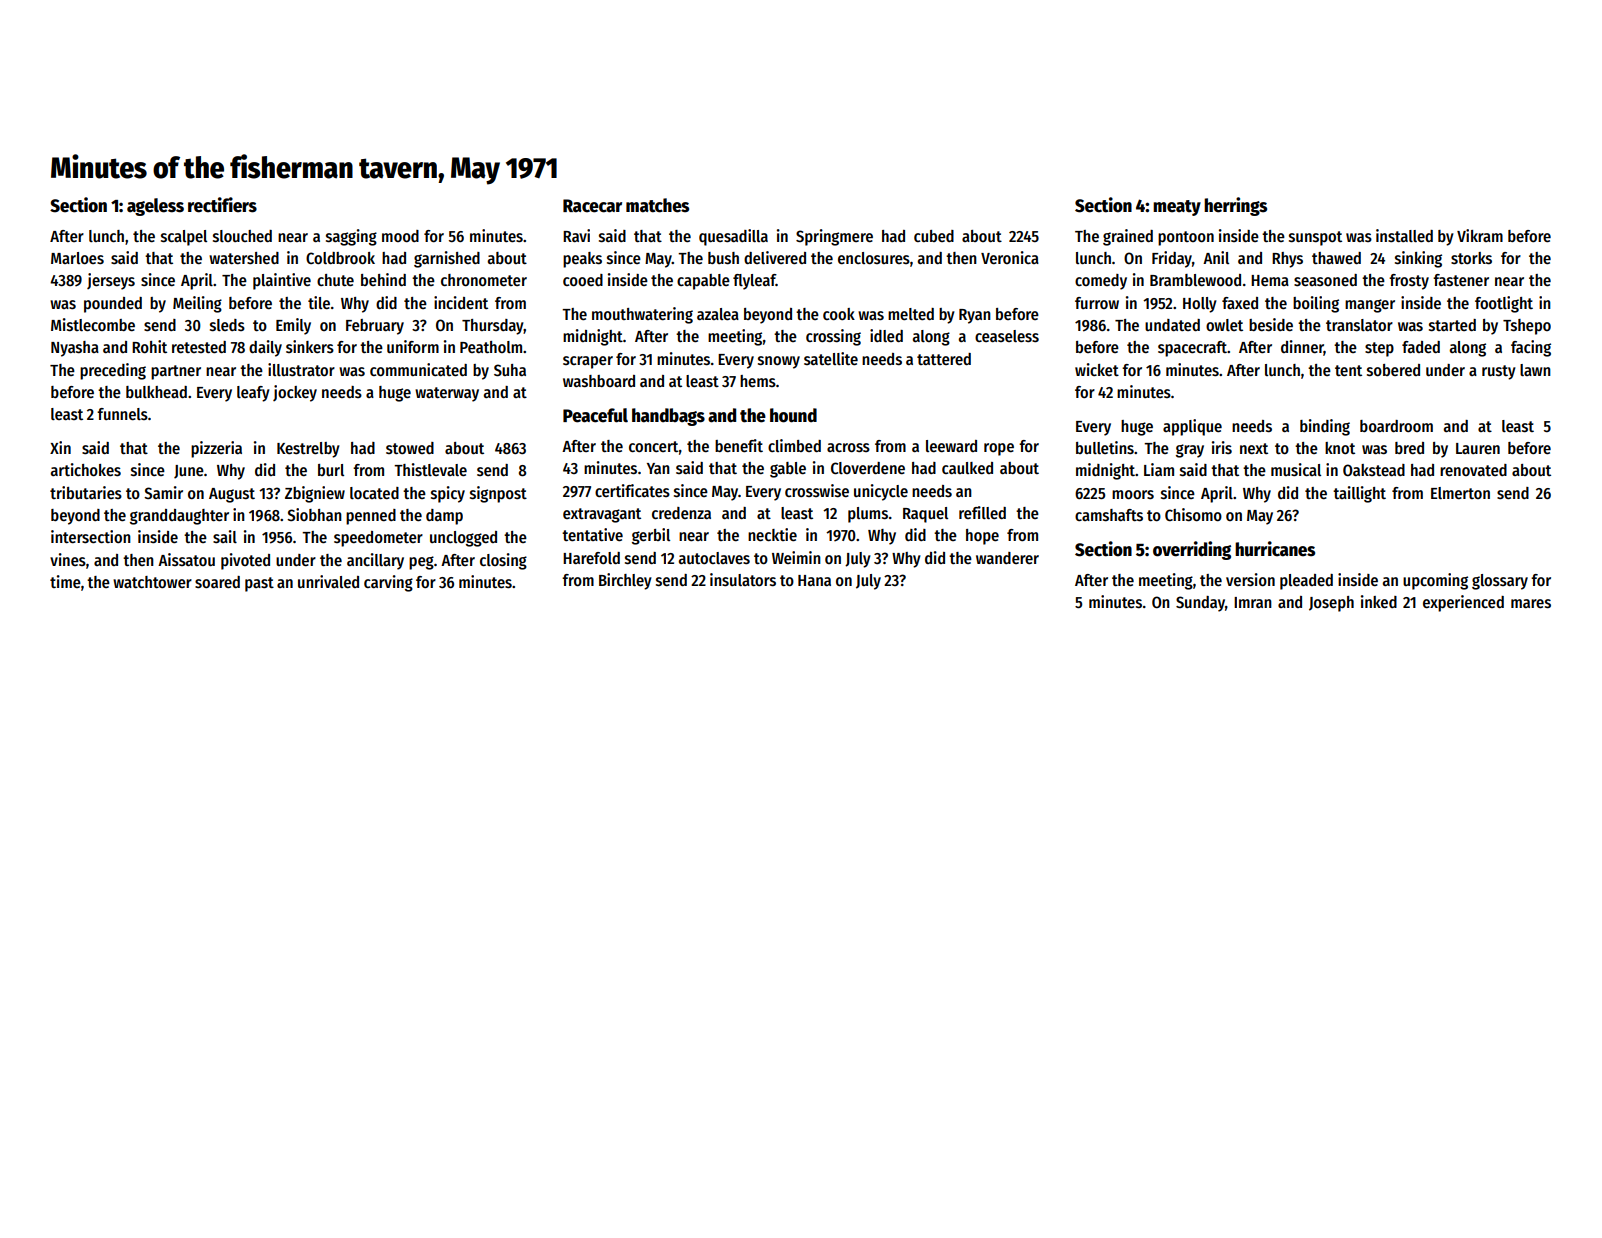  I want to click on matches, so click(657, 205).
